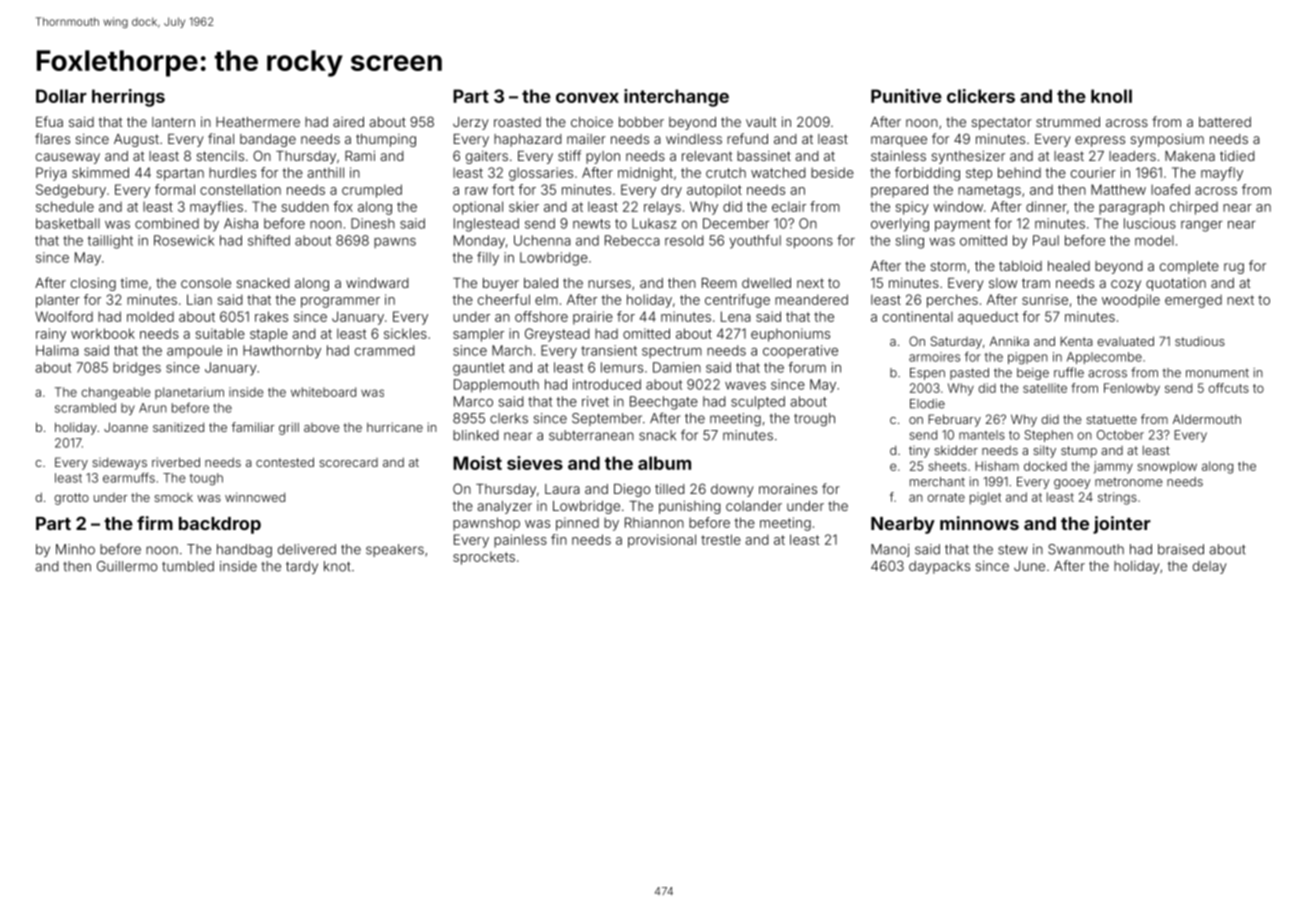  What do you see at coordinates (1111, 96) in the screenshot?
I see `knoll` at bounding box center [1111, 96].
